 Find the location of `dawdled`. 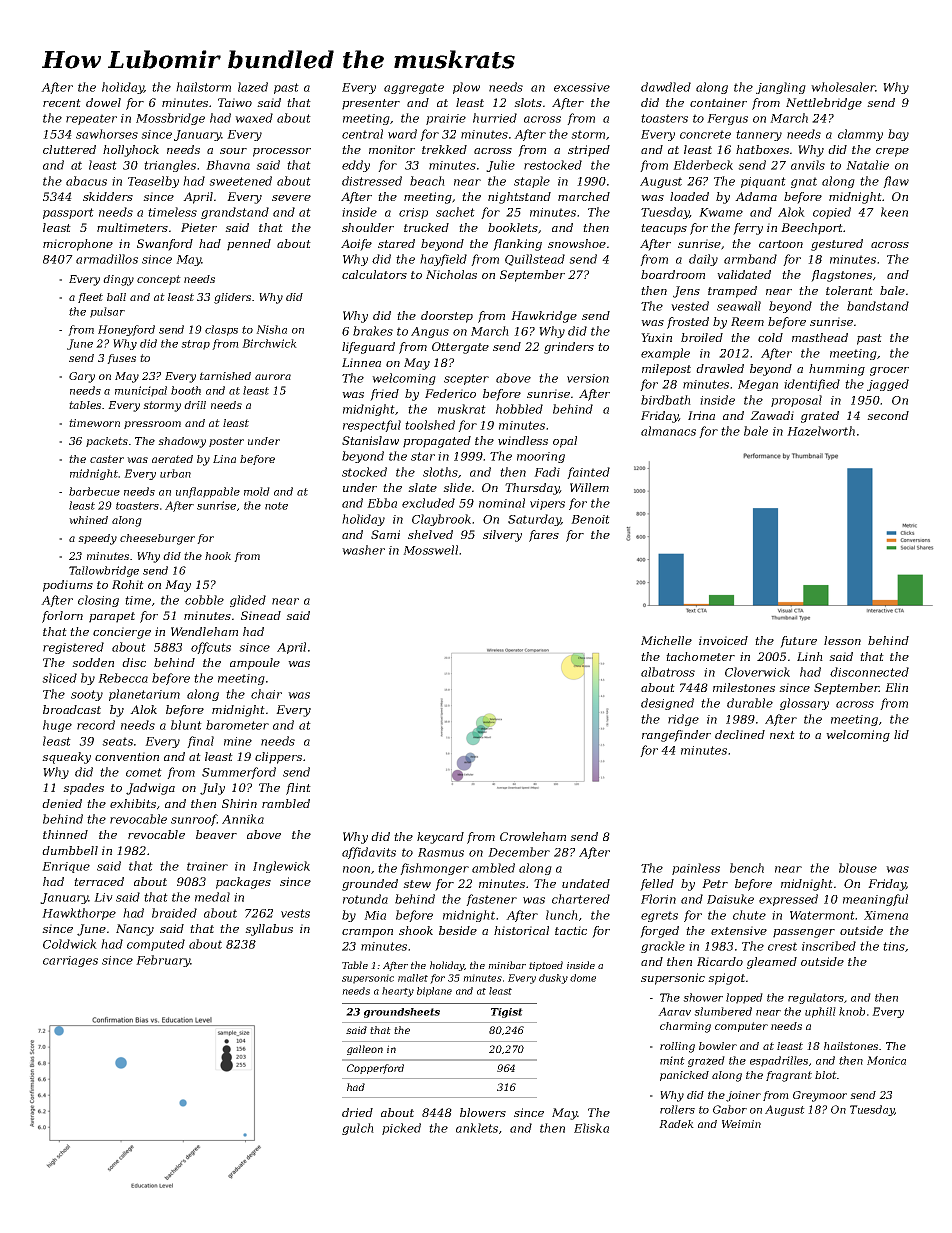

dawdled is located at coordinates (666, 87).
